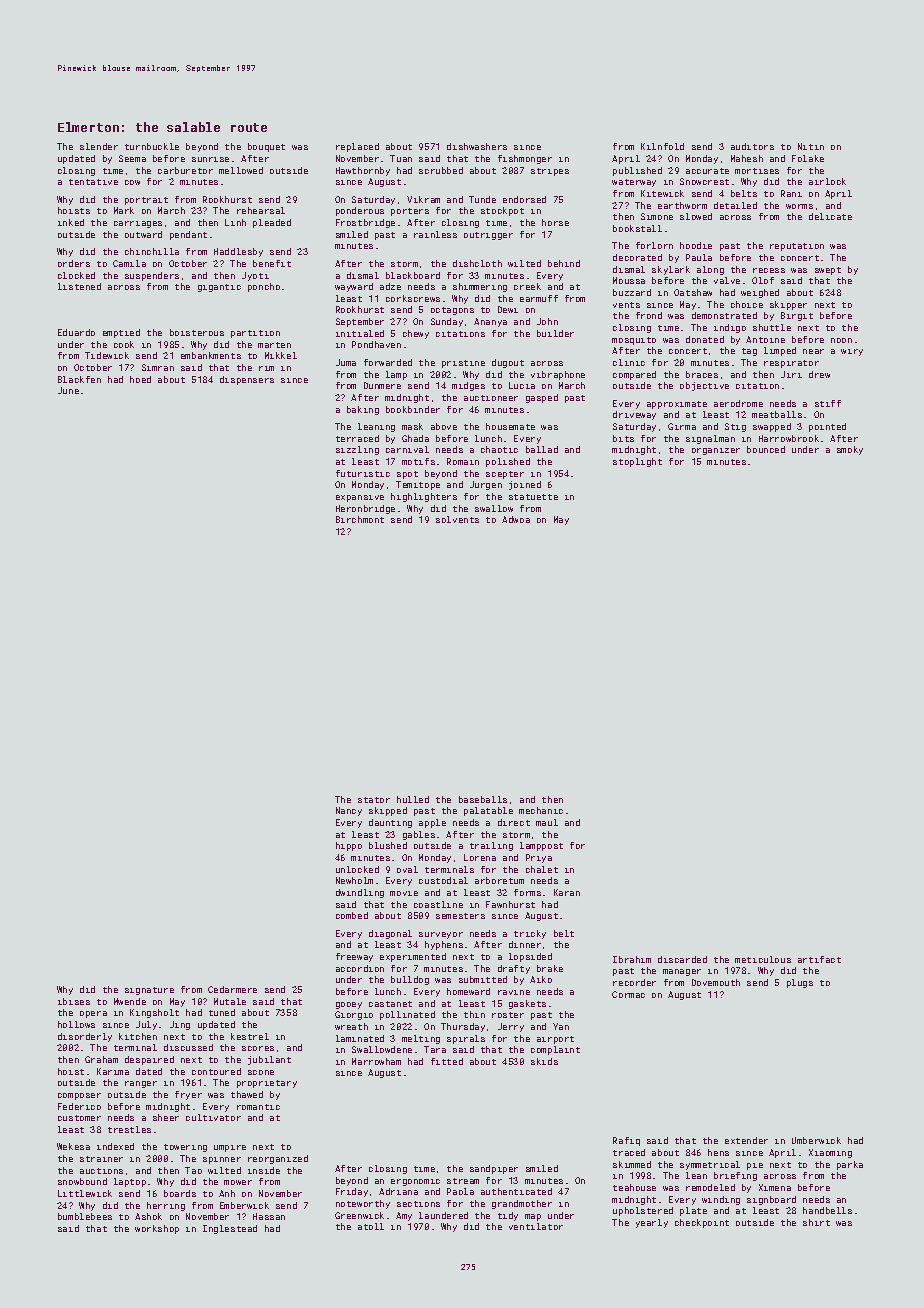  What do you see at coordinates (827, 1210) in the screenshot?
I see `handbells` at bounding box center [827, 1210].
